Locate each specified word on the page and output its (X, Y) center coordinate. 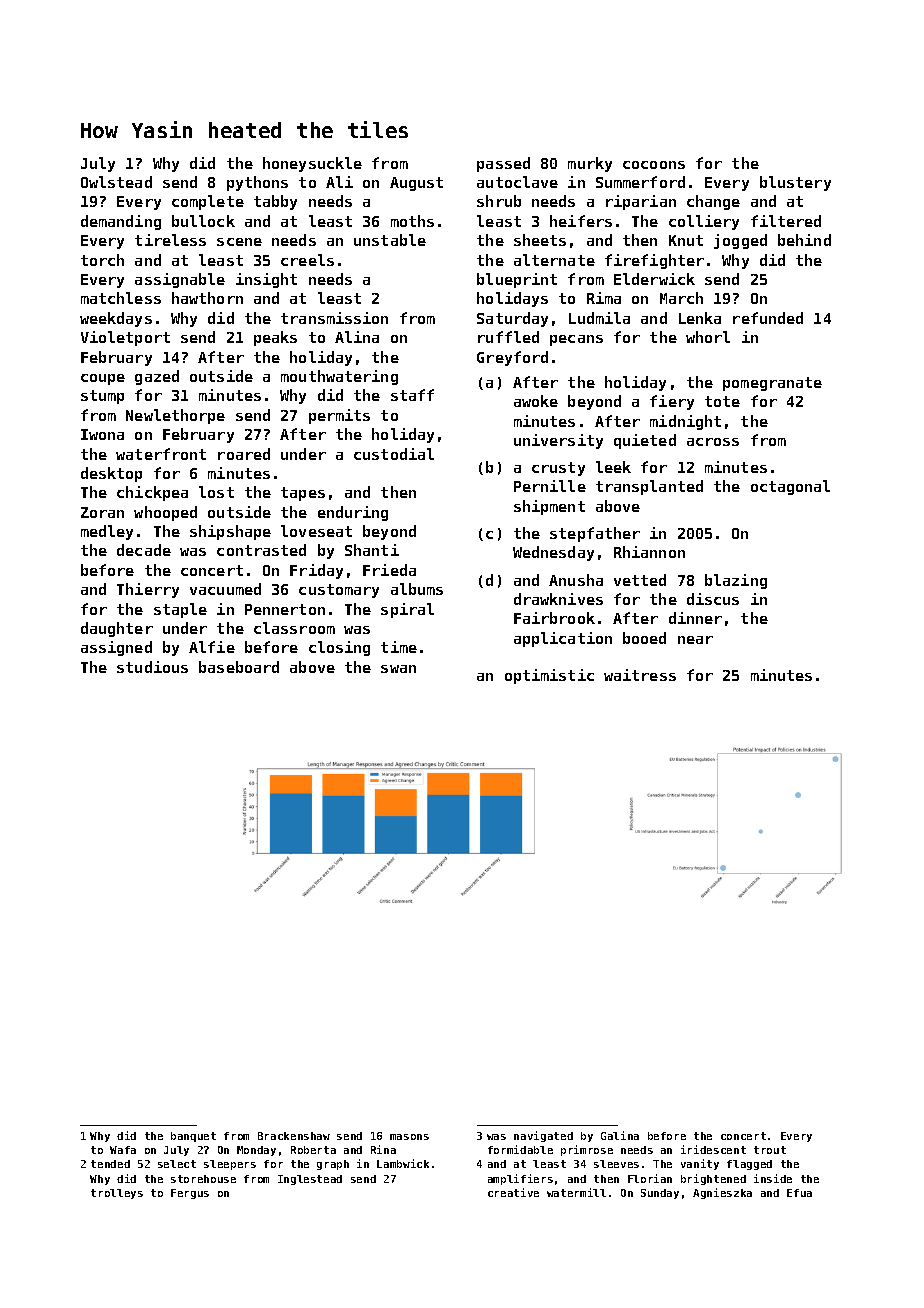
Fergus (190, 1194)
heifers (581, 221)
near (695, 640)
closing (339, 648)
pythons (257, 183)
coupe (103, 379)
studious (152, 667)
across (713, 442)
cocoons (654, 165)
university (558, 441)
